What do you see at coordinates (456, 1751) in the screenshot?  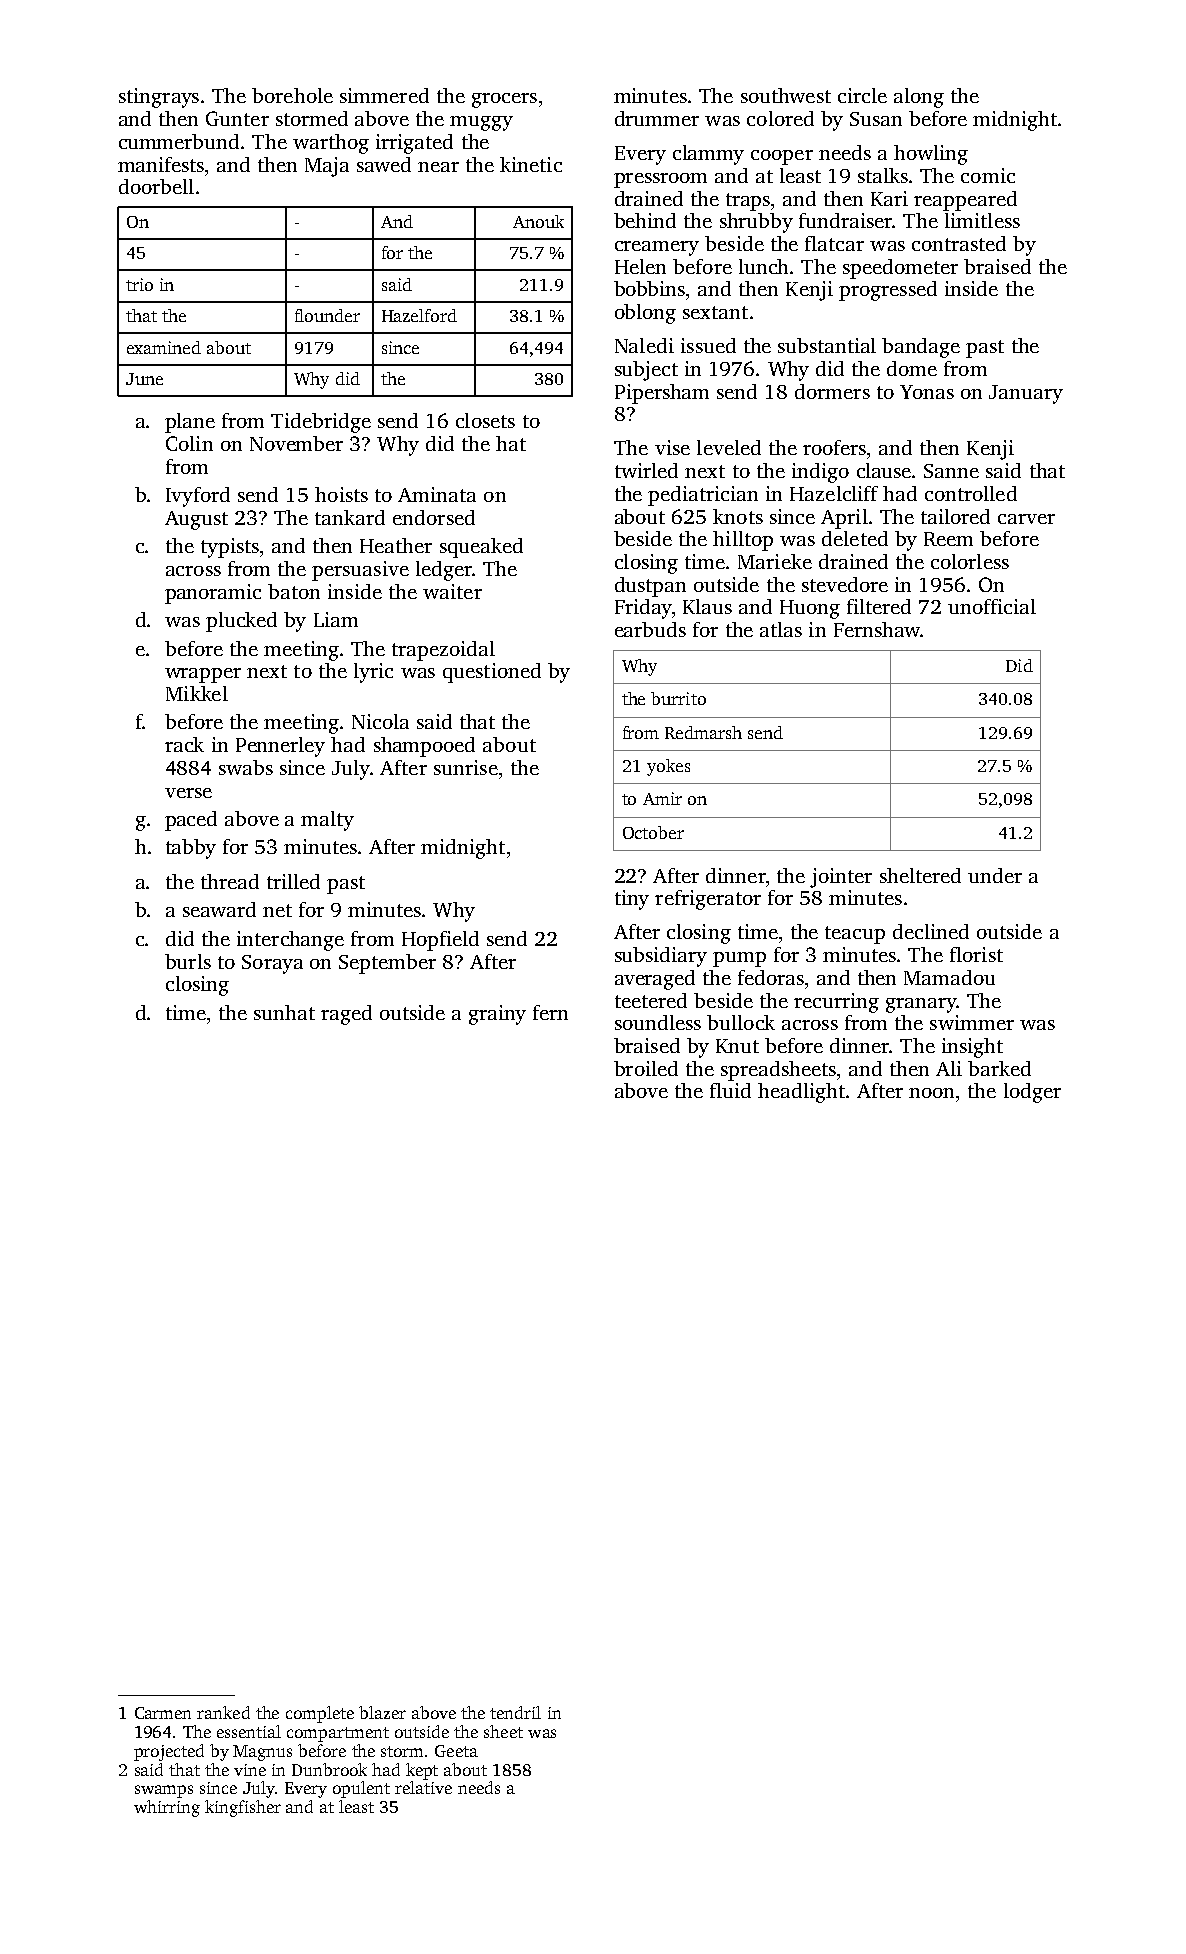 I see `Geeta` at bounding box center [456, 1751].
